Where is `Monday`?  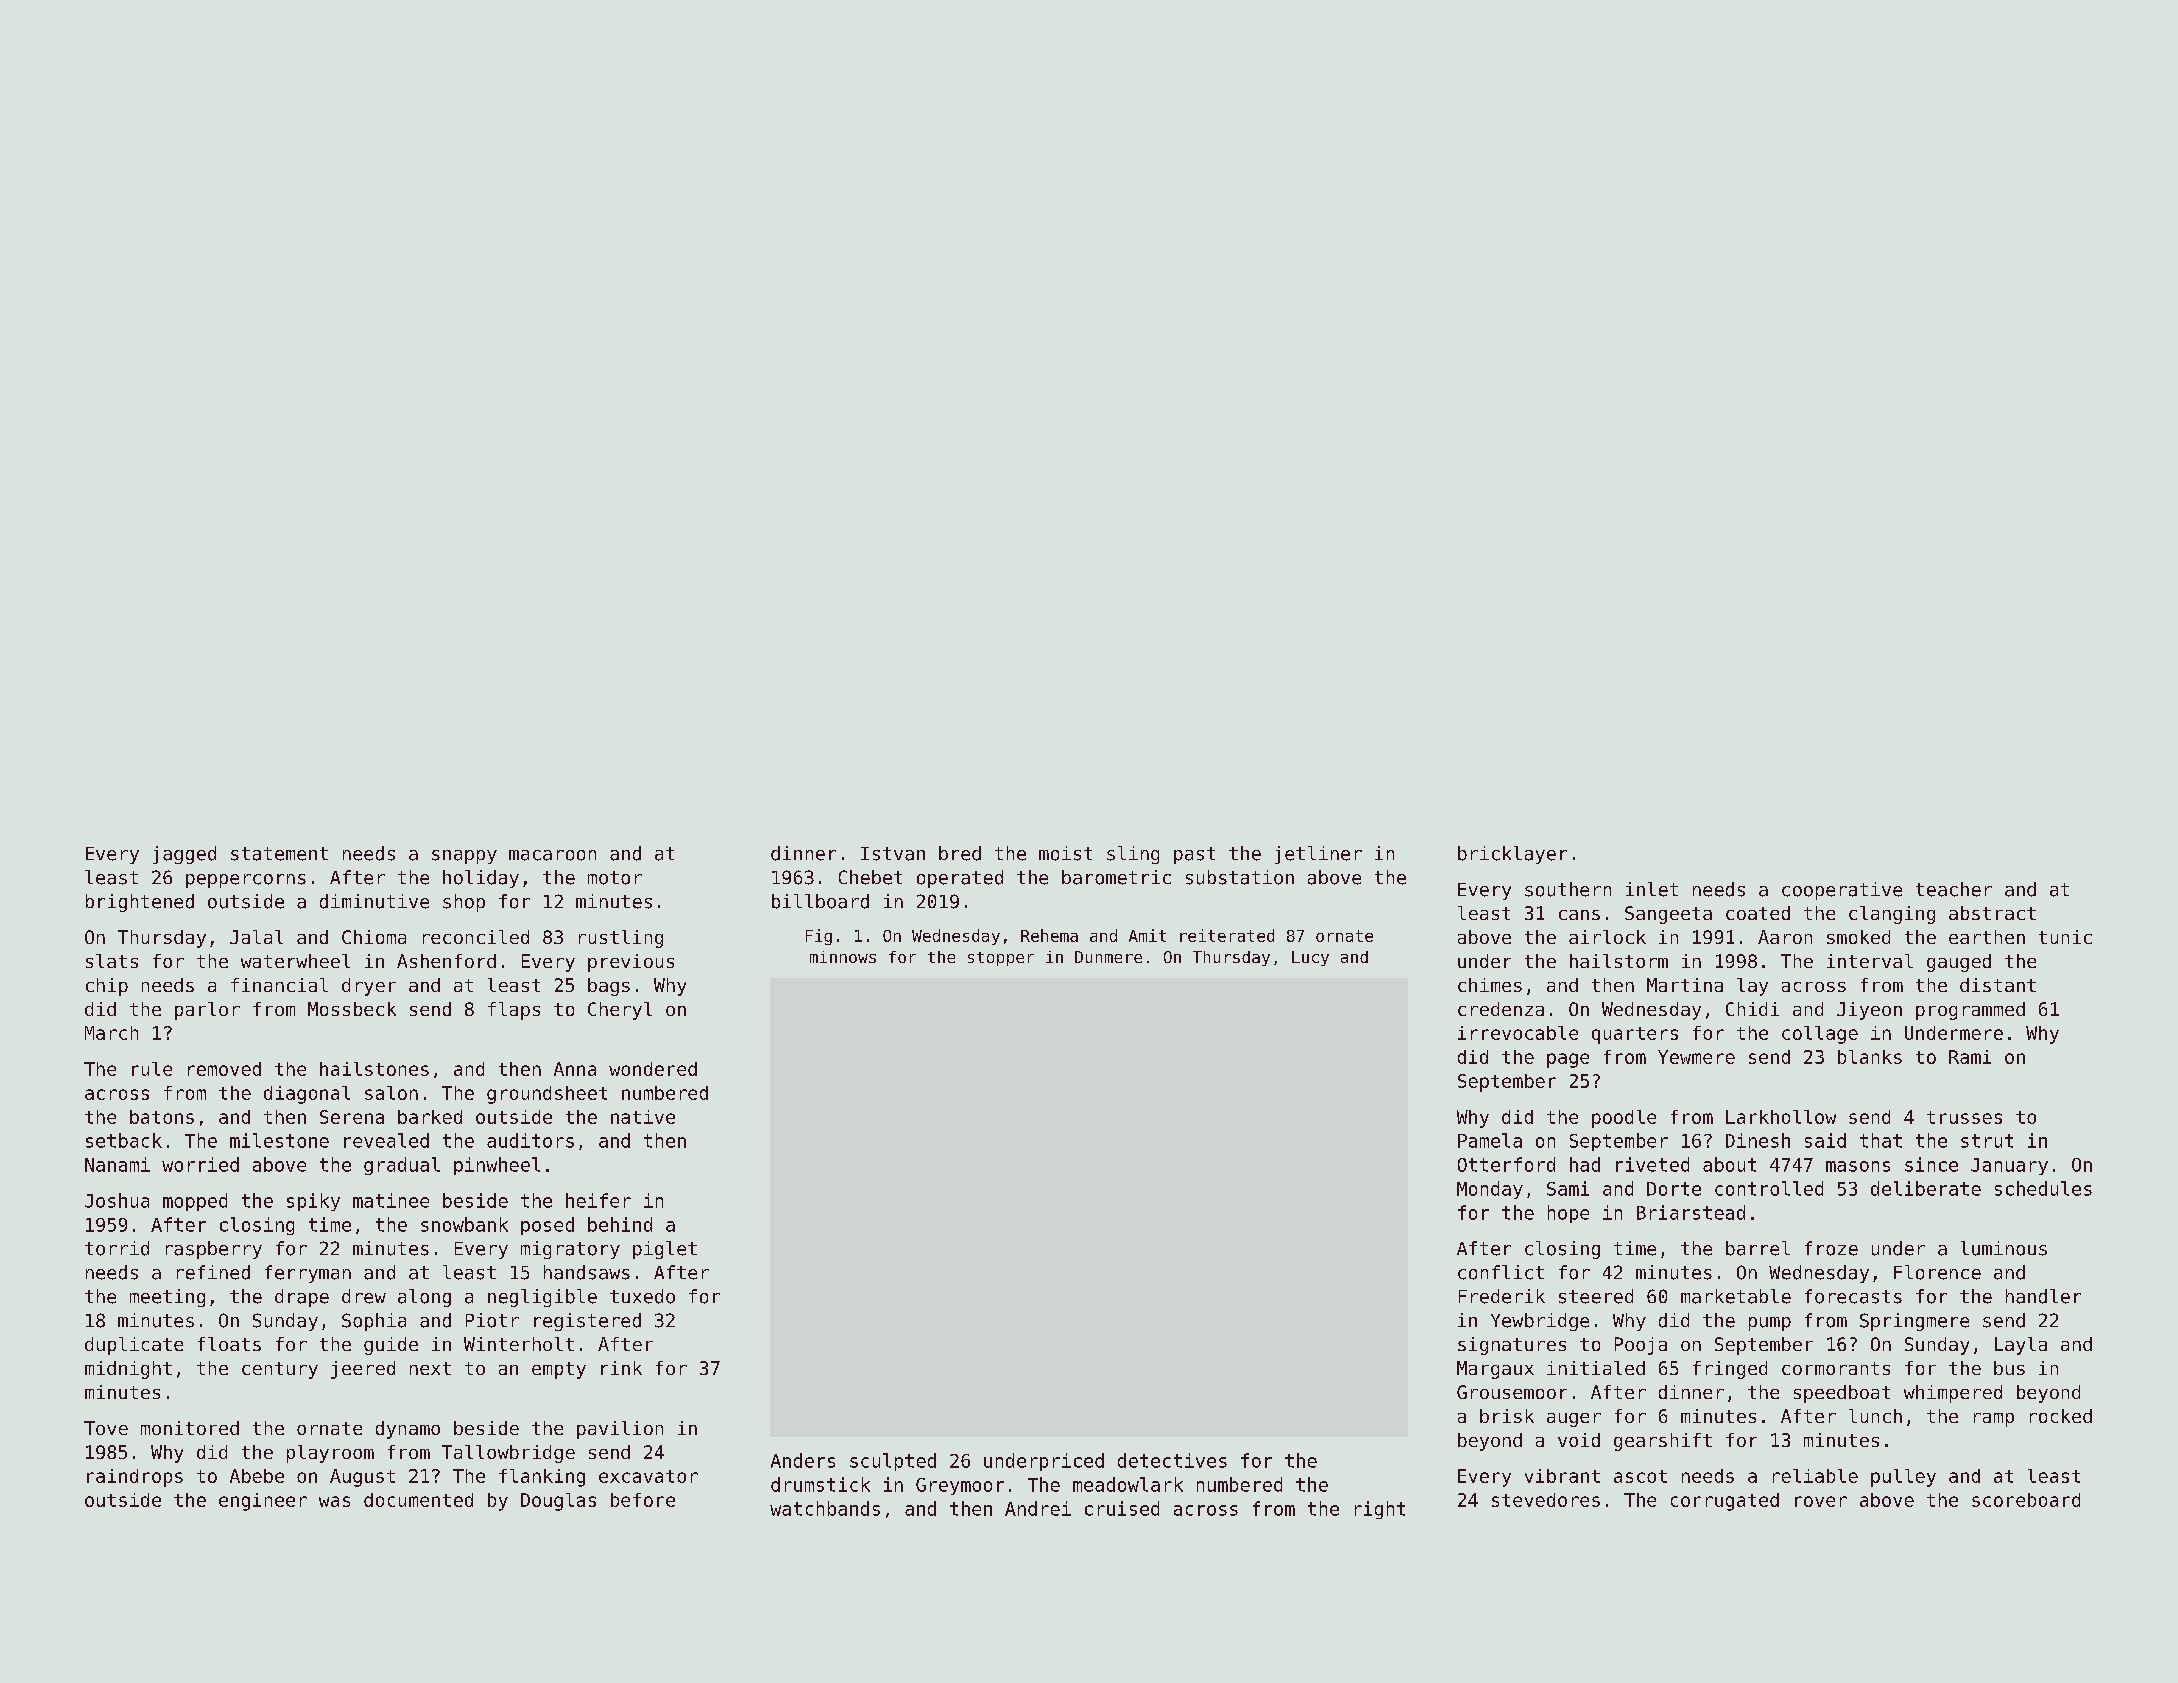
Monday is located at coordinates (1490, 1190).
